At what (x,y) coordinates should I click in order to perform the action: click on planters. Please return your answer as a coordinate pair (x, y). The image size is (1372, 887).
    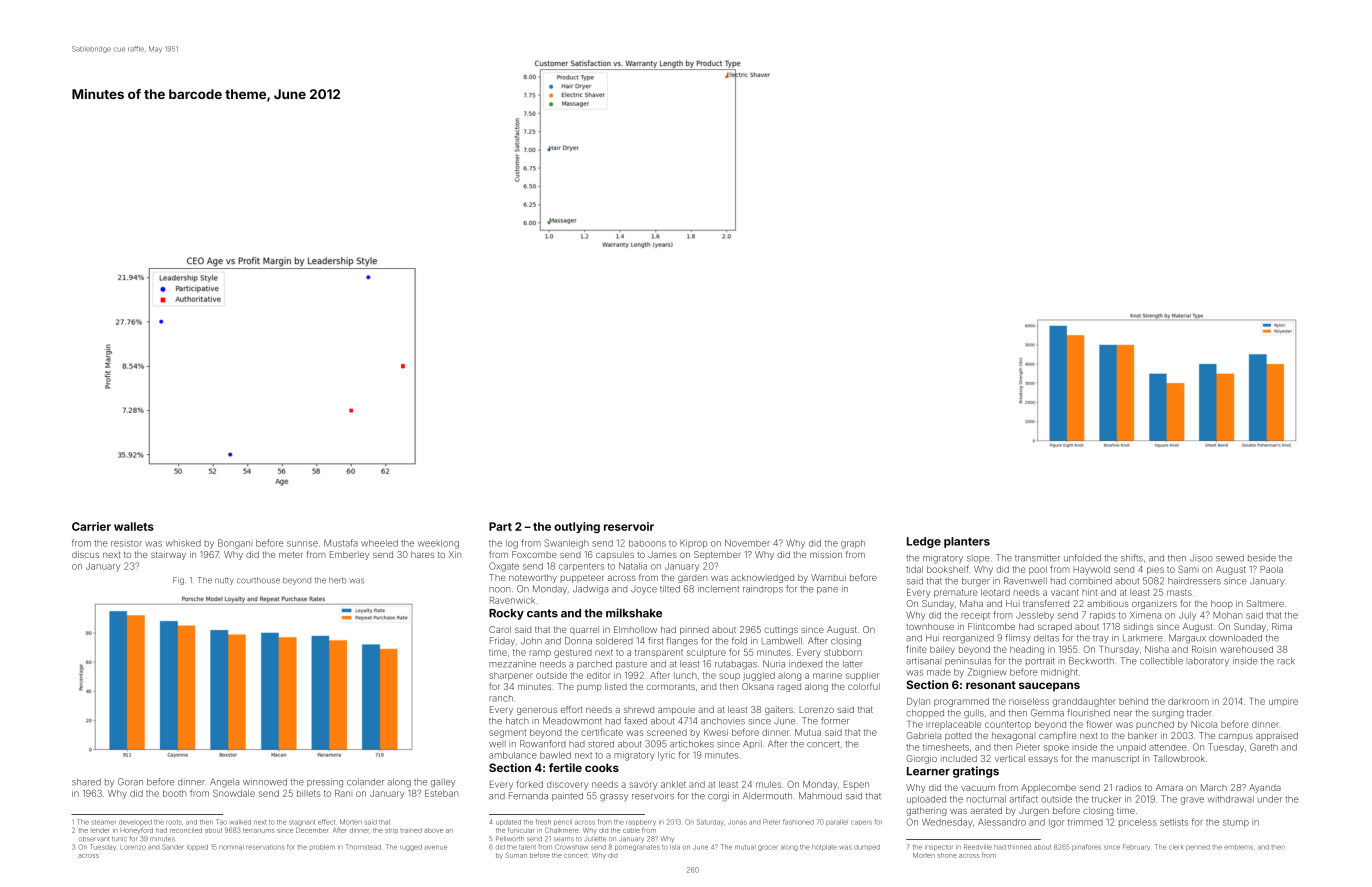
    Looking at the image, I should click on (967, 542).
